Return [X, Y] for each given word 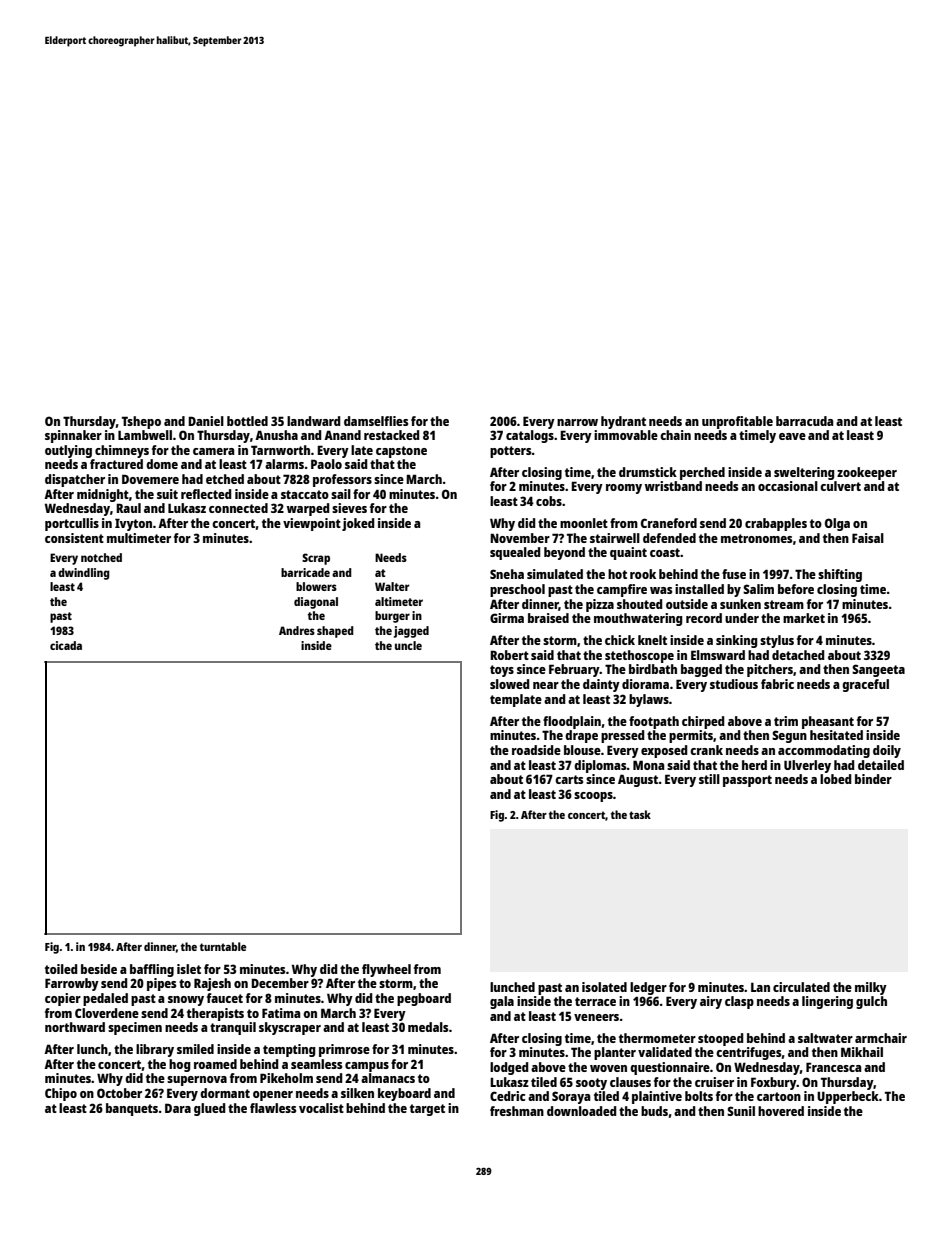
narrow [577, 422]
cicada [66, 645]
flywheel [386, 970]
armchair [881, 1038]
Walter [392, 586]
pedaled [105, 999]
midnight [103, 495]
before [796, 589]
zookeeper [867, 473]
